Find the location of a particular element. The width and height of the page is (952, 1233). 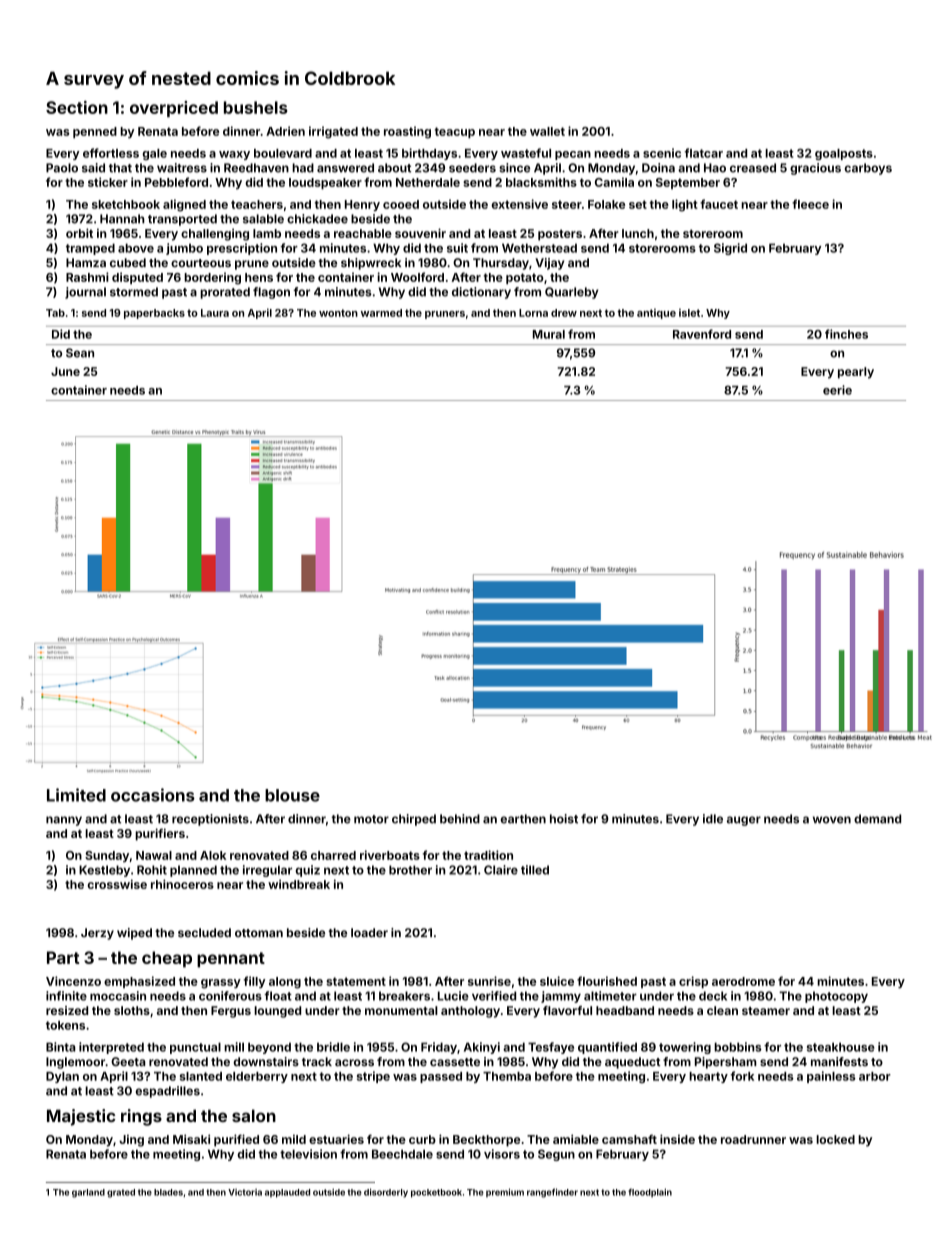

carboys is located at coordinates (868, 169).
